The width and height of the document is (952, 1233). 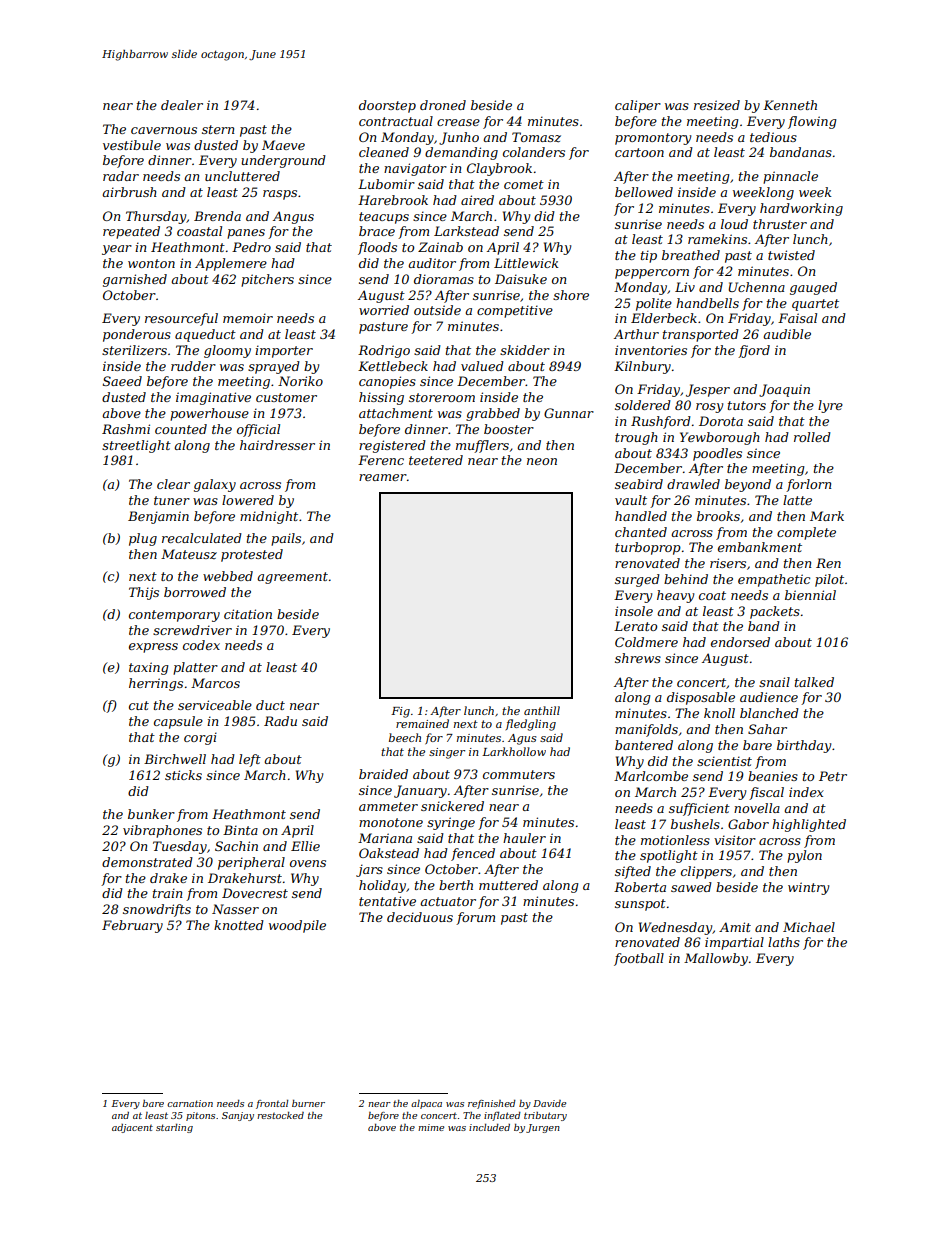 What do you see at coordinates (814, 682) in the document?
I see `talked` at bounding box center [814, 682].
